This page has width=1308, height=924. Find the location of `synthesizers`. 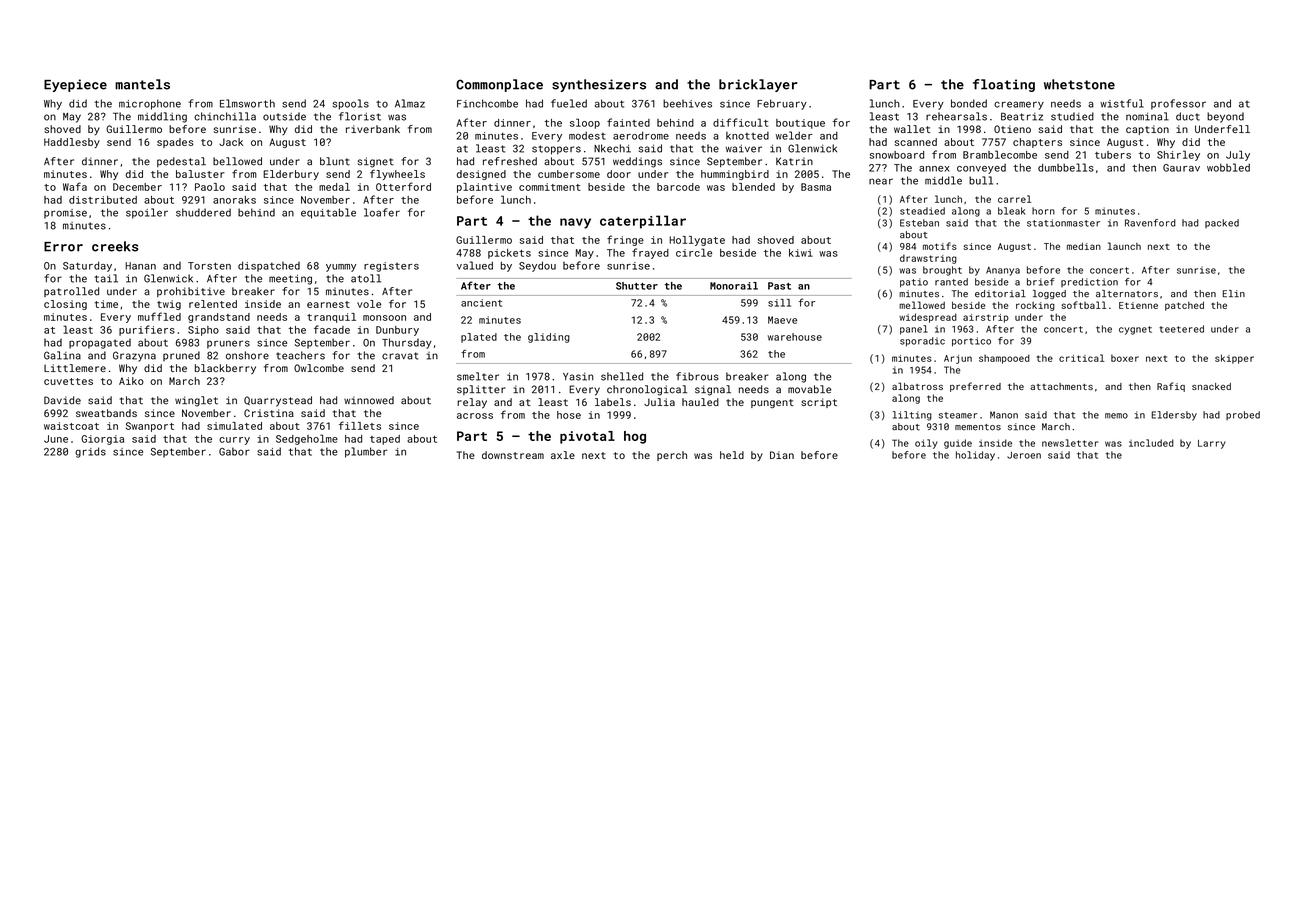

synthesizers is located at coordinates (599, 85).
